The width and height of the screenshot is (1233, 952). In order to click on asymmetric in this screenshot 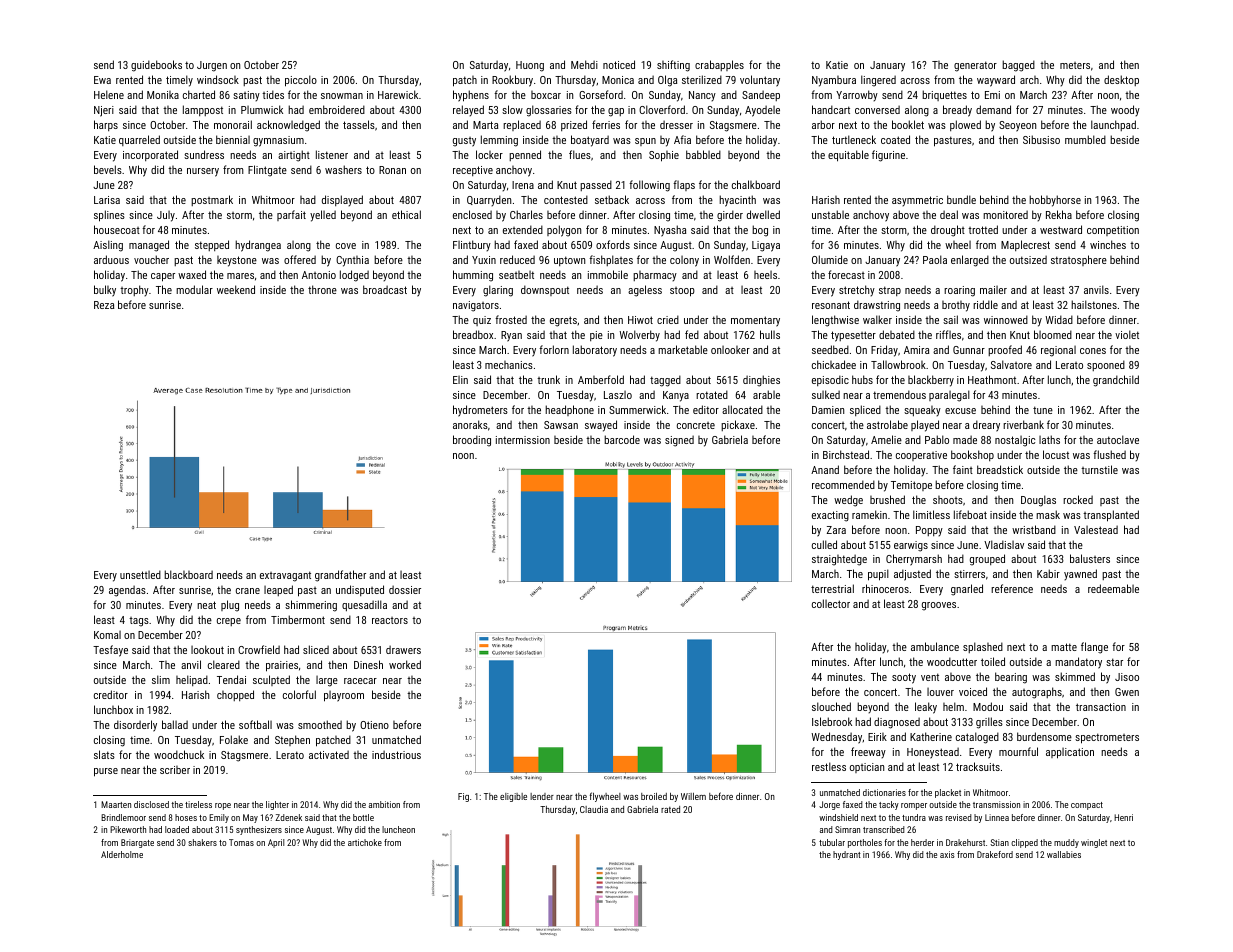, I will do `click(917, 201)`.
